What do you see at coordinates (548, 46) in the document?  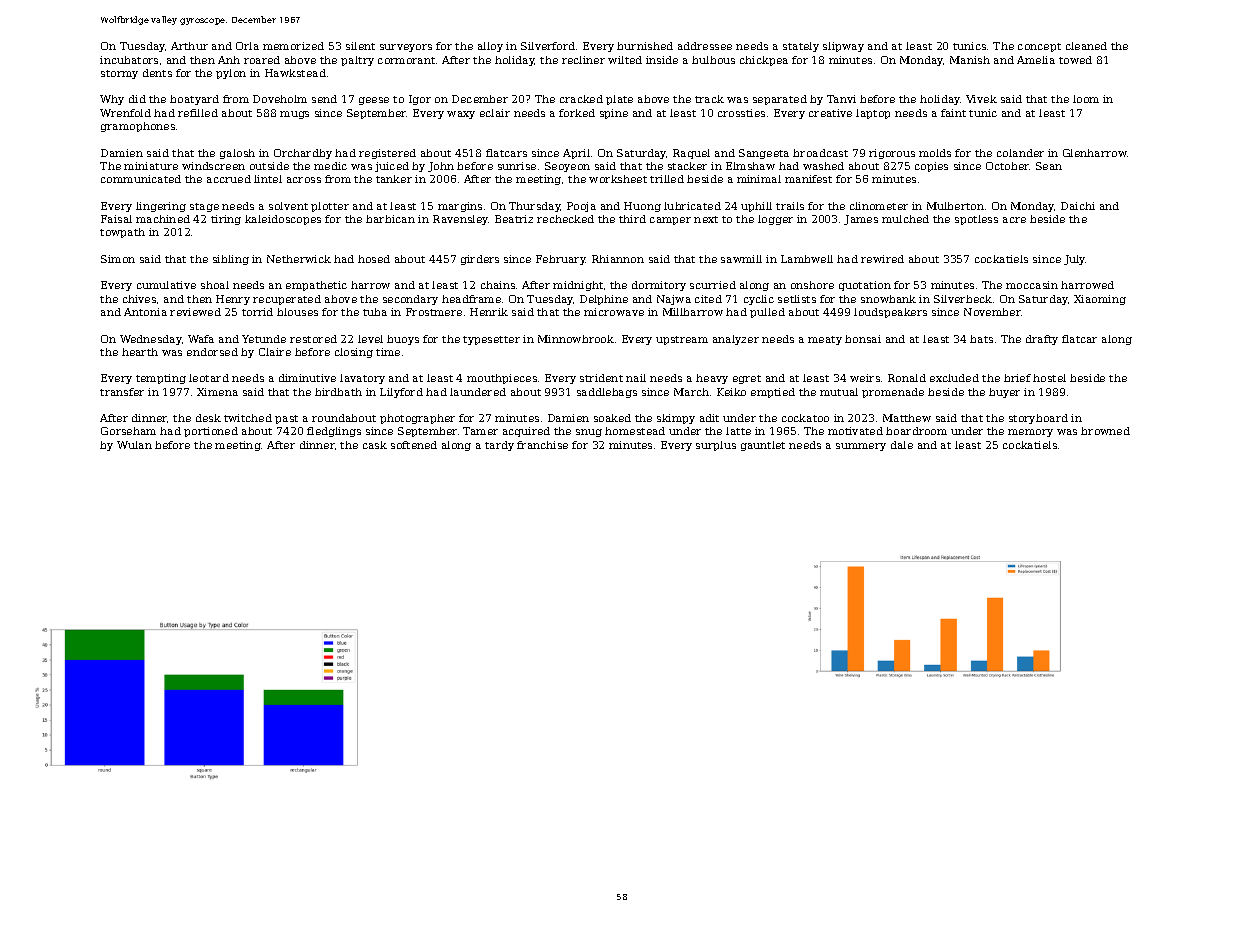 I see `Silverford` at bounding box center [548, 46].
